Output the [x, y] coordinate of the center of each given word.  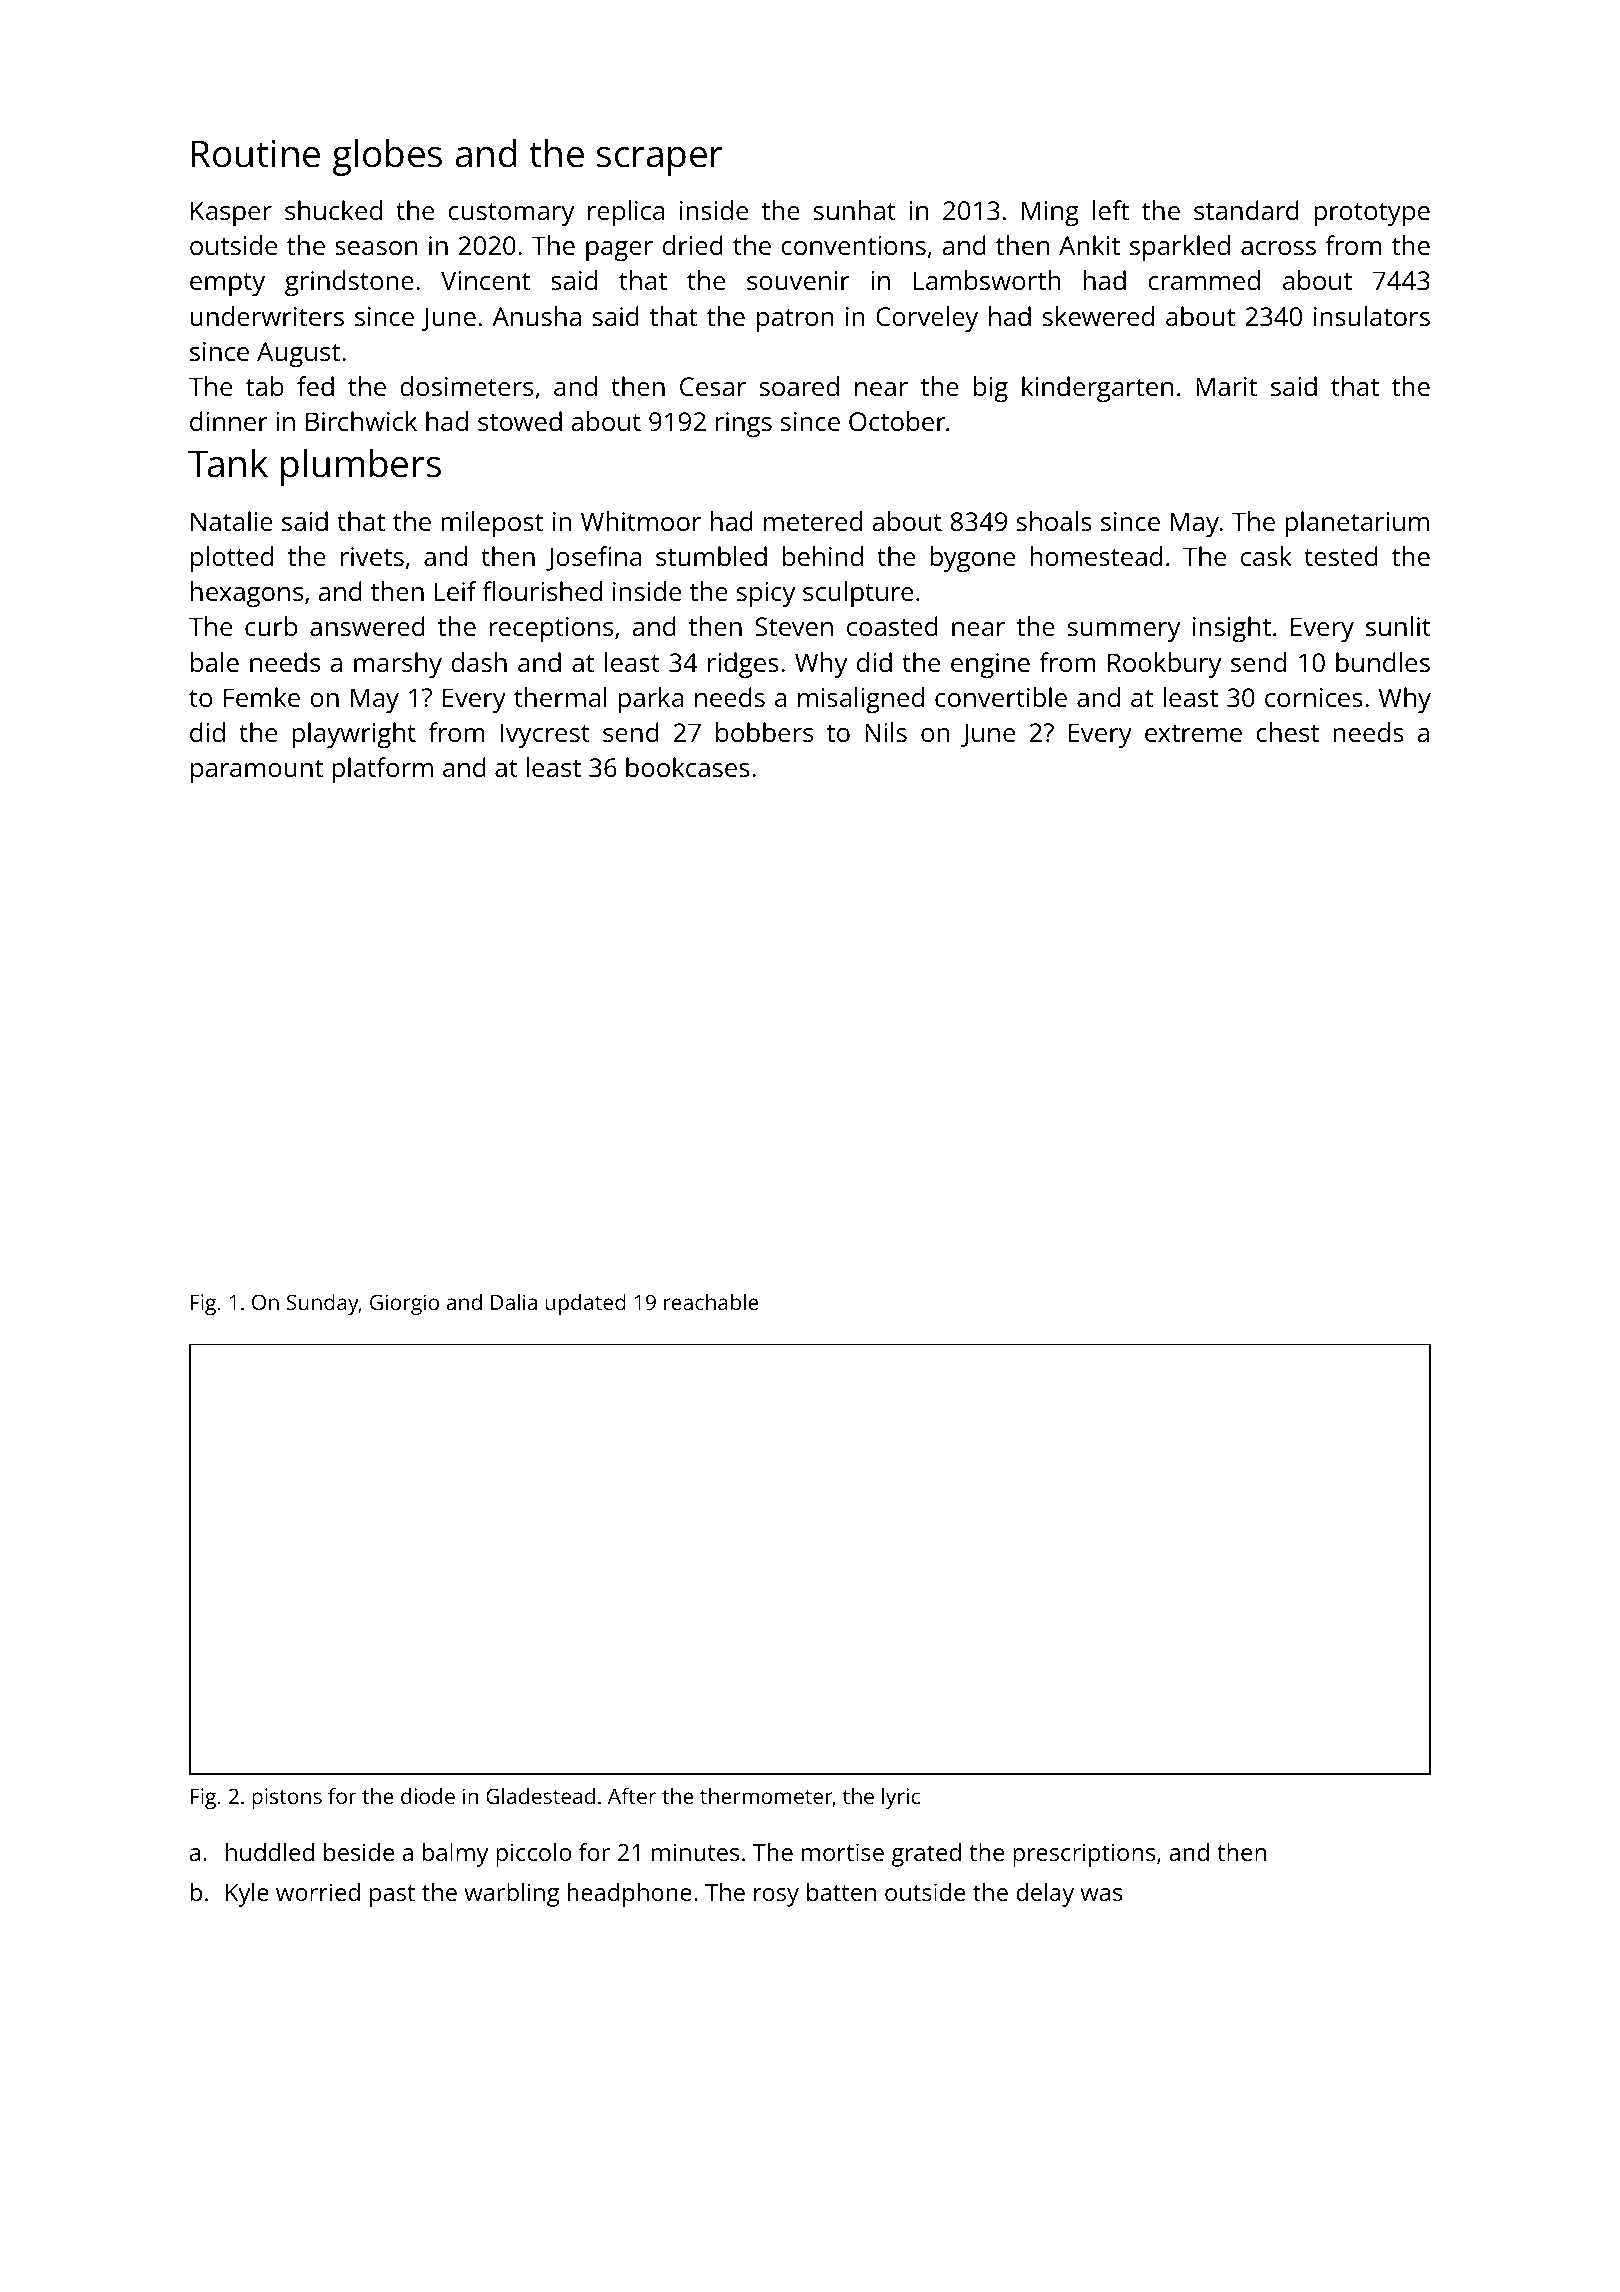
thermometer [766, 1797]
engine [990, 665]
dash [479, 662]
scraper [660, 161]
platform [382, 770]
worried [318, 1892]
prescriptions [1084, 1855]
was [1101, 1894]
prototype [1372, 214]
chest [1287, 732]
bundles [1383, 662]
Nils [886, 732]
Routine [255, 154]
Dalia [514, 1302]
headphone [630, 1895]
